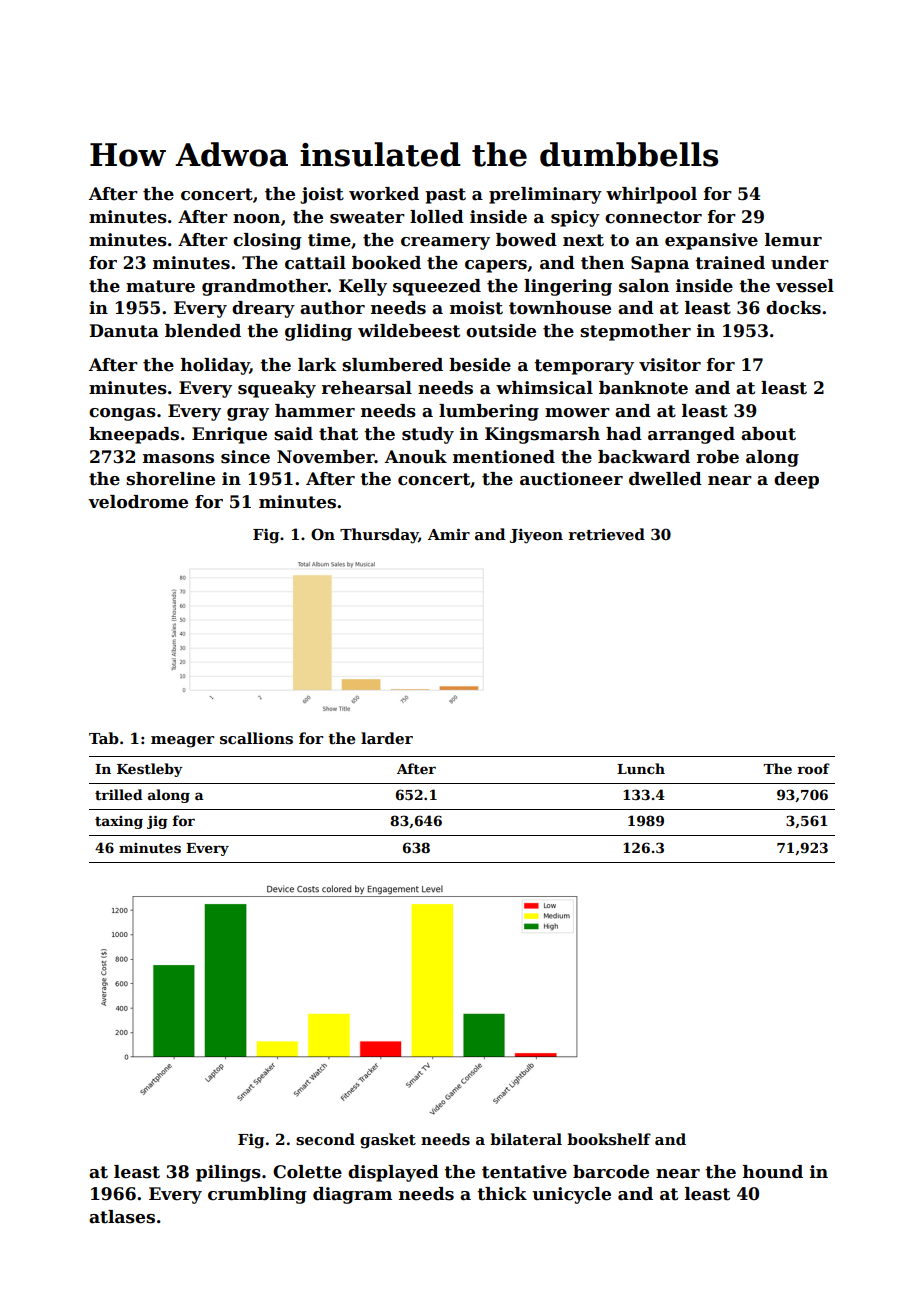  What do you see at coordinates (263, 309) in the screenshot?
I see `dreary` at bounding box center [263, 309].
